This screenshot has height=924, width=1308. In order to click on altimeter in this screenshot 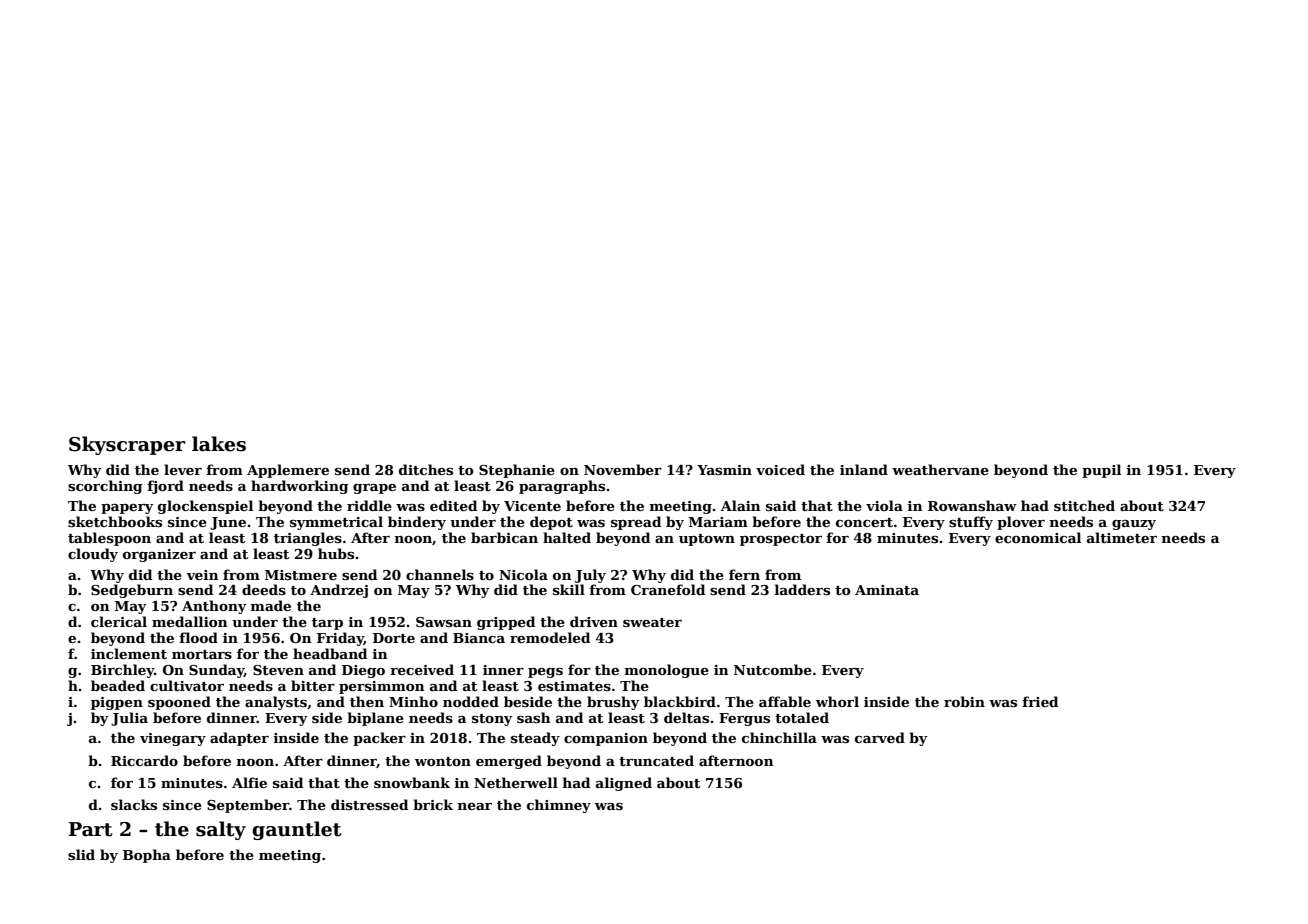, I will do `click(1122, 537)`.
